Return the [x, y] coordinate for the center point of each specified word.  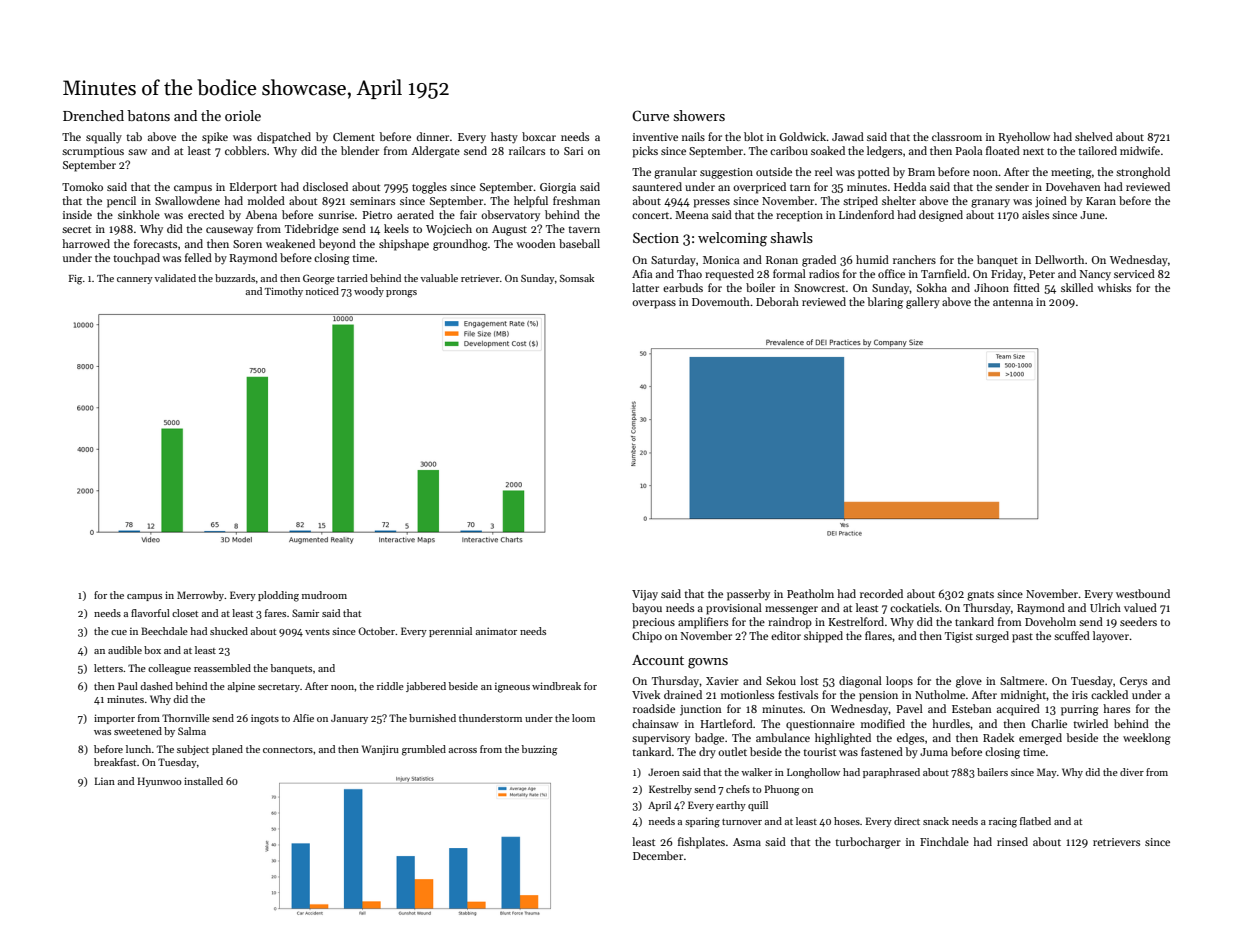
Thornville [186, 718]
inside [77, 214]
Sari [573, 151]
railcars [527, 150]
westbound [1143, 593]
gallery [923, 303]
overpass [654, 304]
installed [203, 781]
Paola [968, 150]
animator [496, 631]
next [1033, 151]
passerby [748, 595]
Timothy [284, 292]
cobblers [245, 150]
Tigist [959, 637]
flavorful [150, 613]
